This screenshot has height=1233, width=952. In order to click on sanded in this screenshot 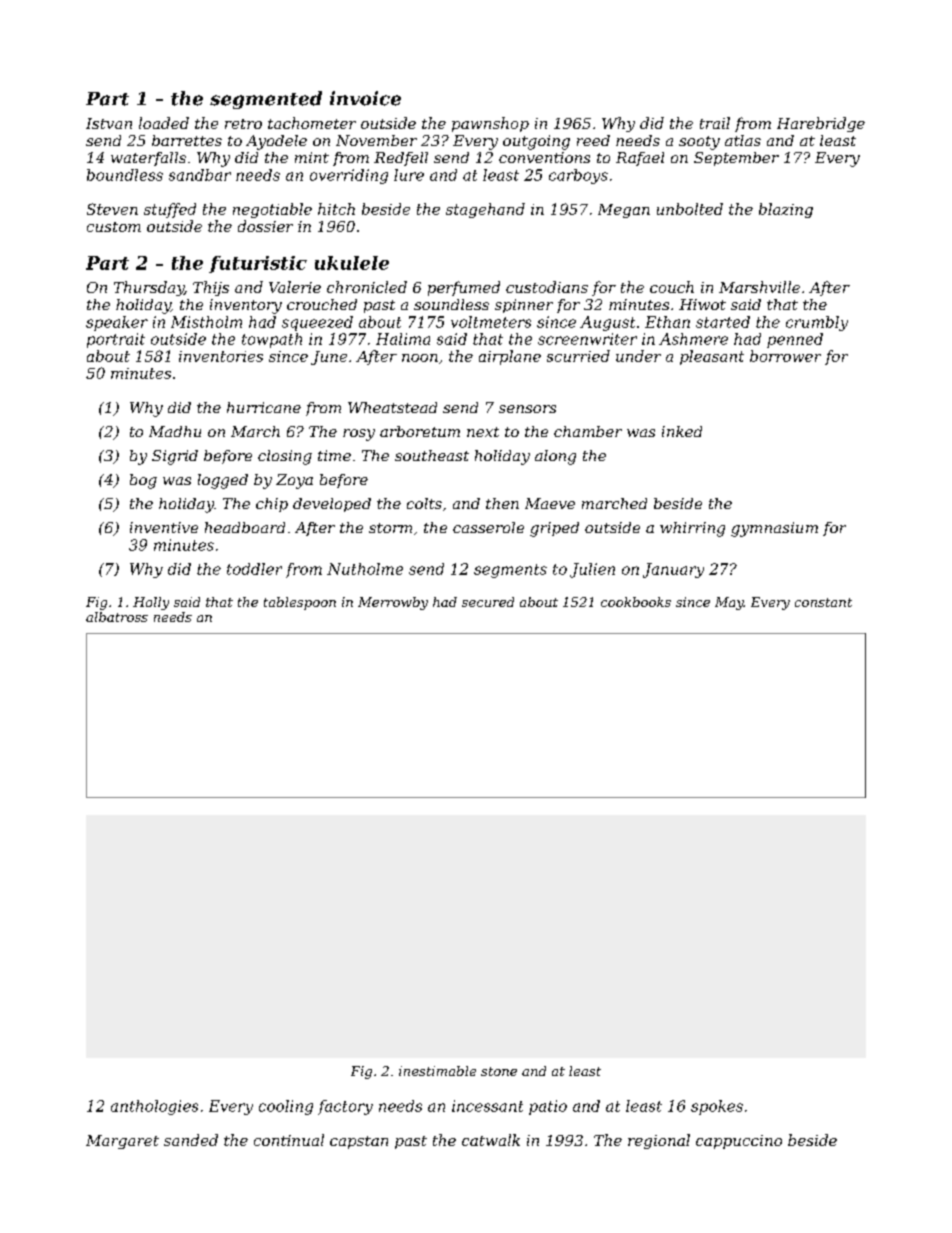, I will do `click(191, 1140)`.
